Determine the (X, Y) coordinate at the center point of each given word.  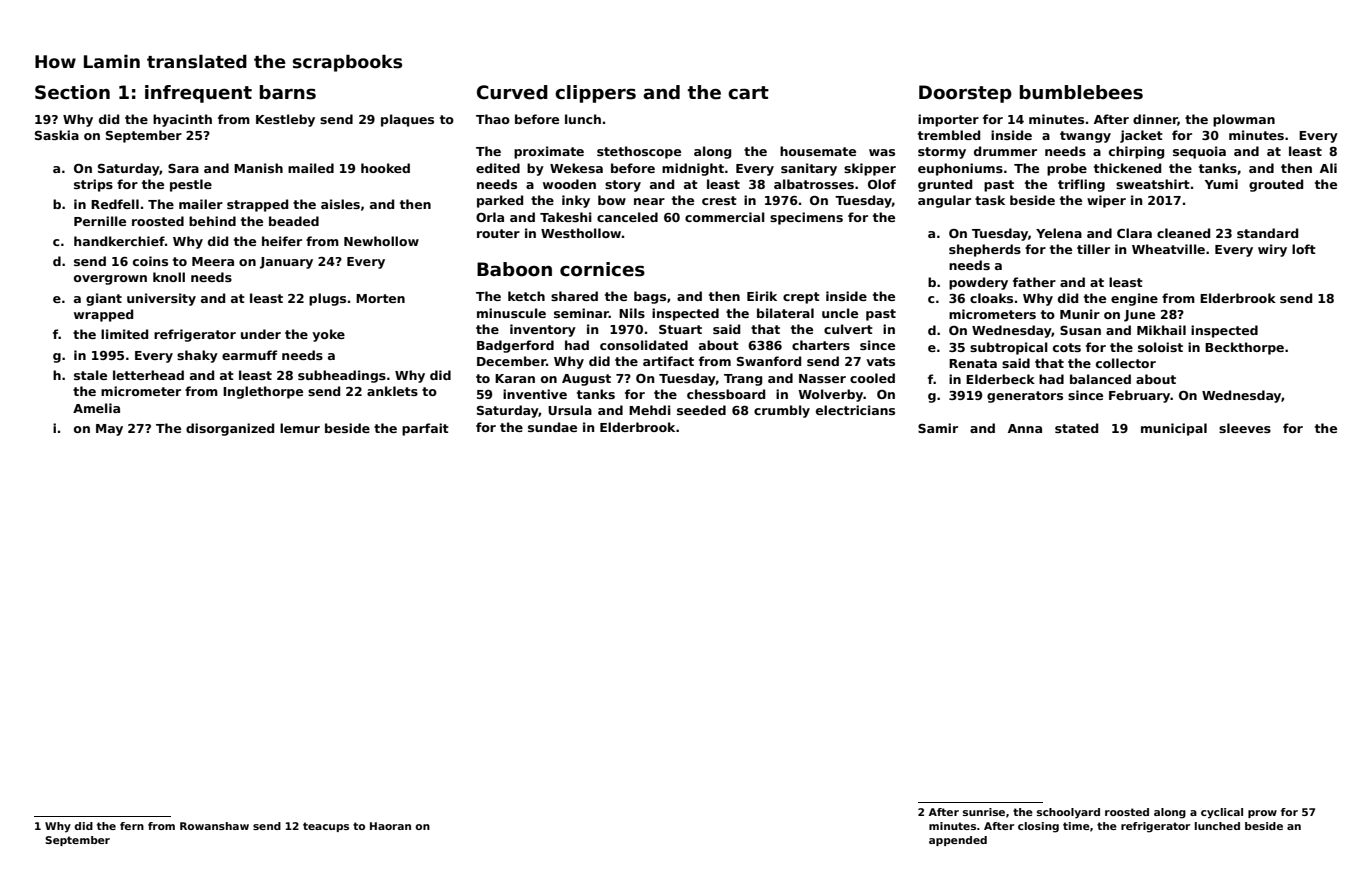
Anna (1025, 428)
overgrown (110, 280)
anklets (392, 391)
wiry (1272, 250)
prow (1262, 814)
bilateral (785, 313)
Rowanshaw (214, 826)
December (511, 361)
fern (132, 826)
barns (288, 92)
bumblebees (1081, 92)
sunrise (984, 812)
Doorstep (965, 94)
